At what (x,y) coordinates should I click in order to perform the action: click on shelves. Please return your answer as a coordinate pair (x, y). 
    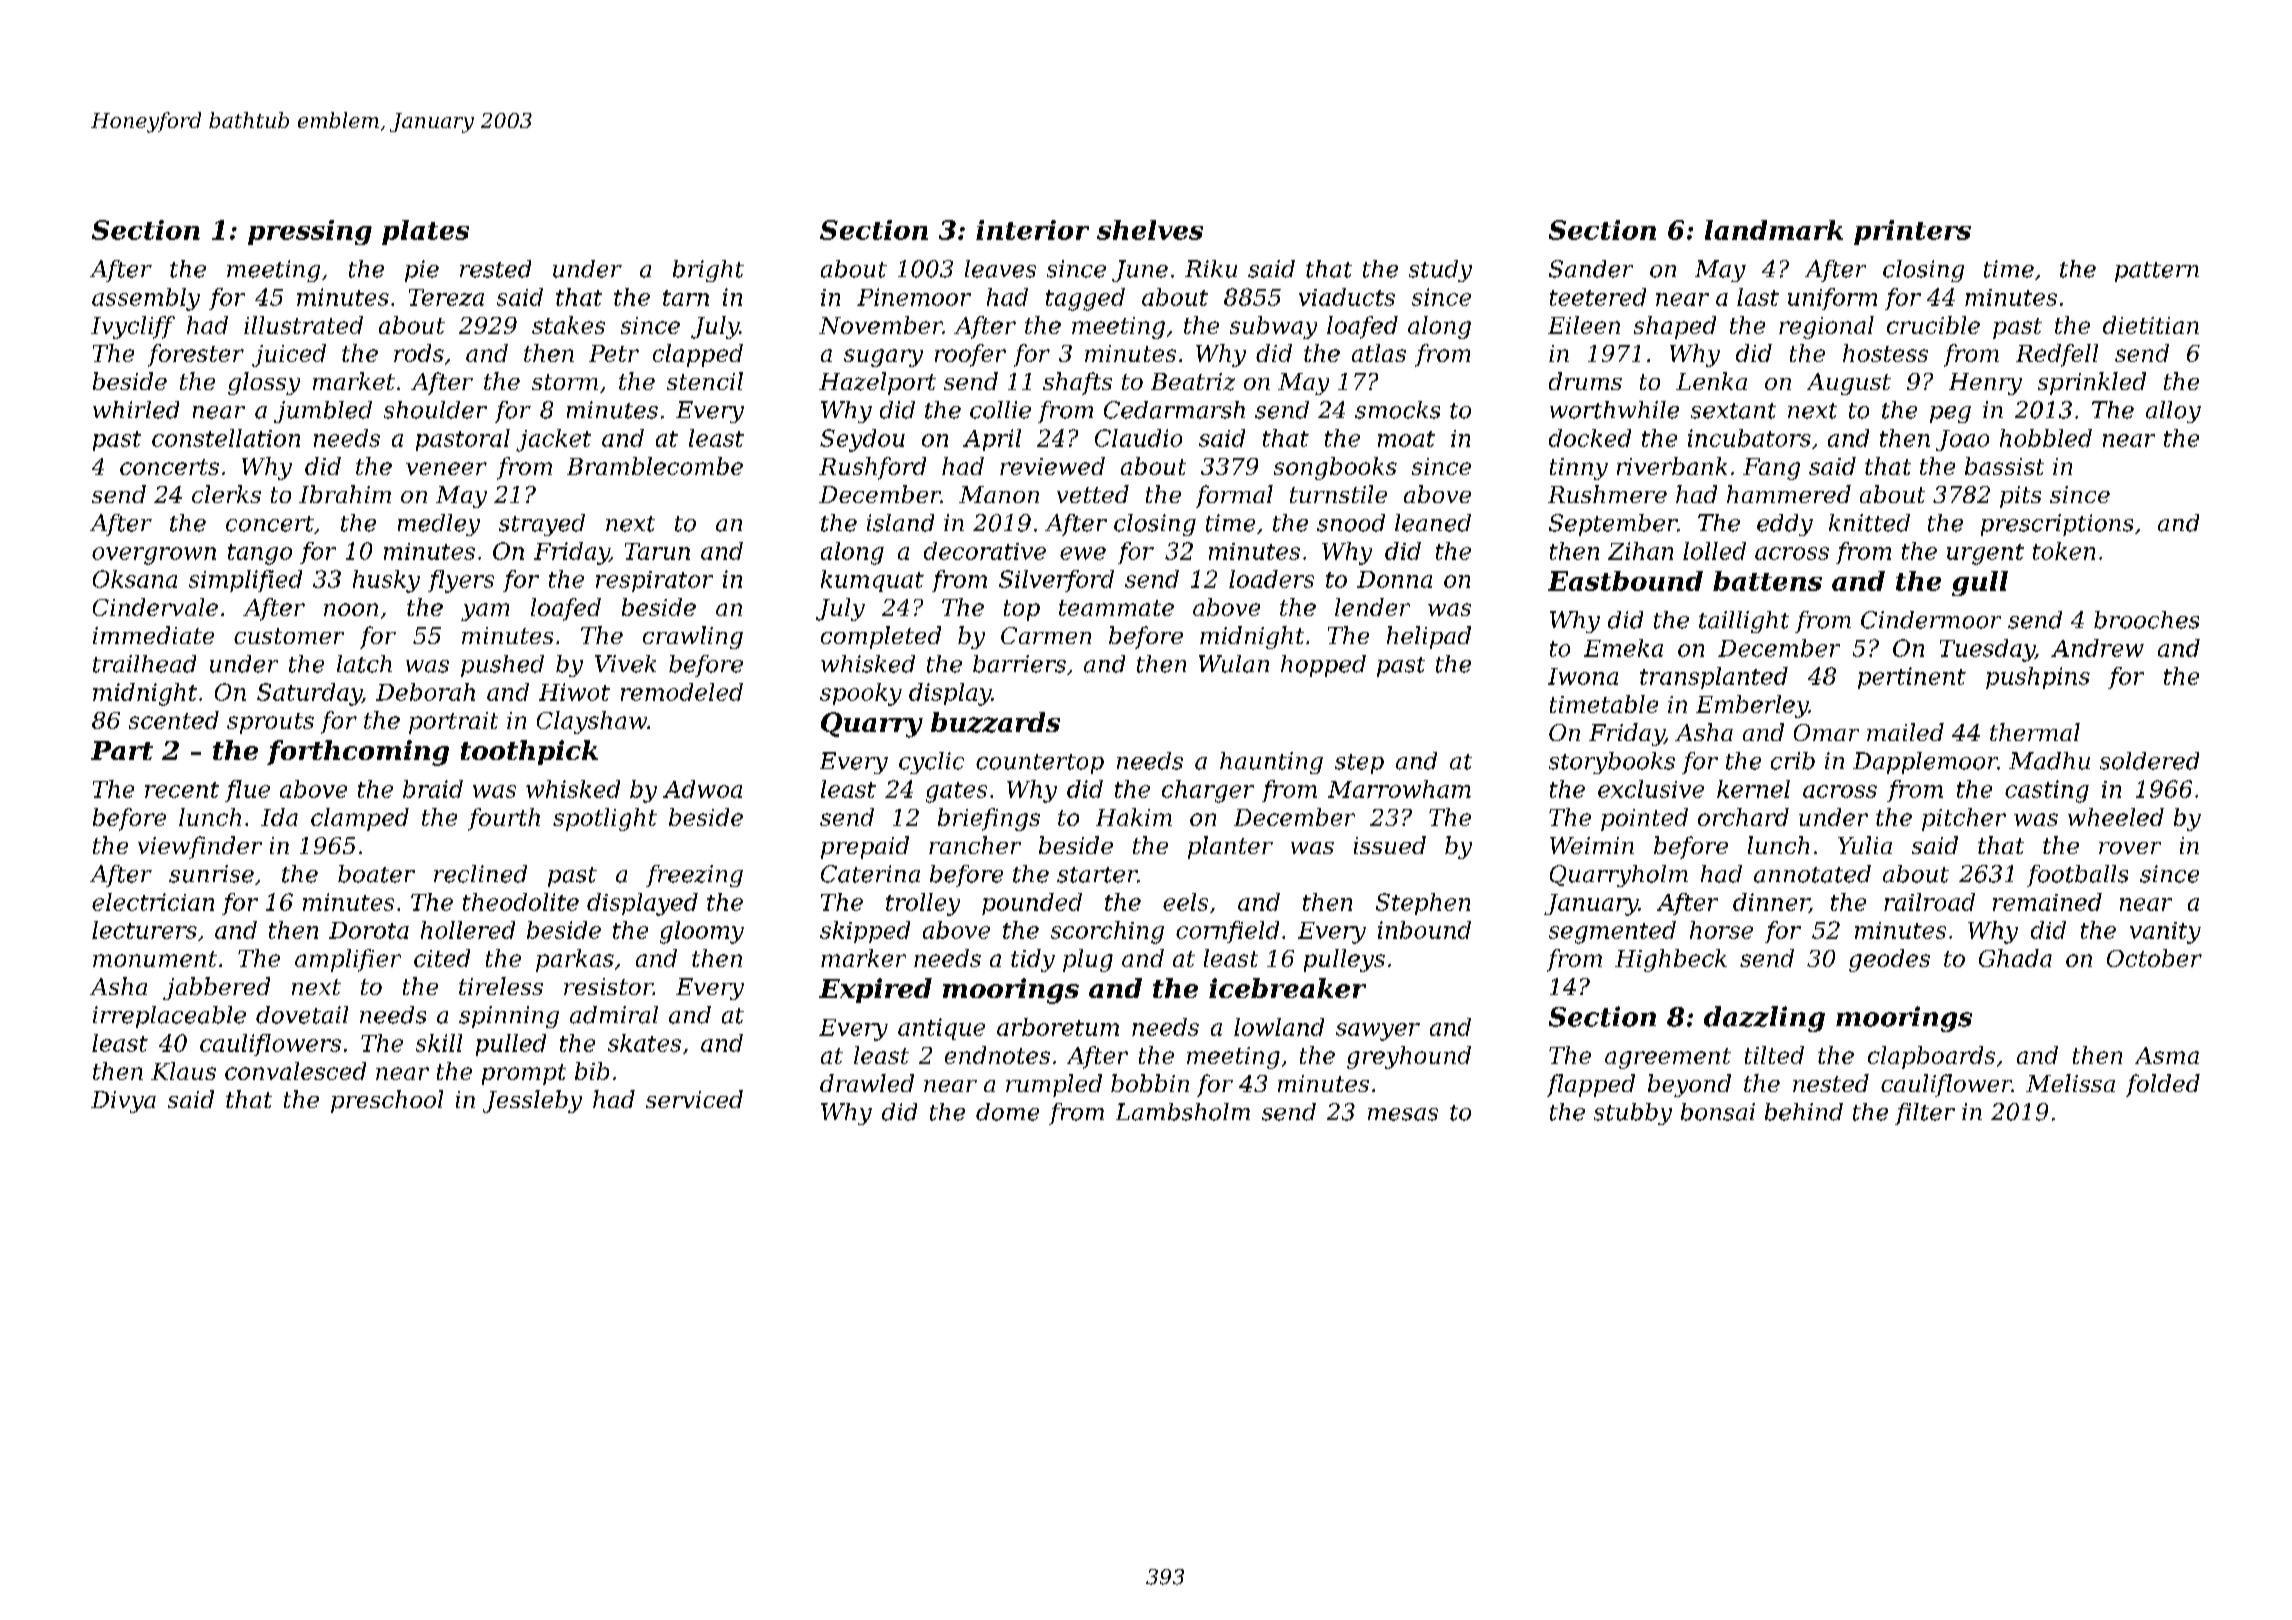
    Looking at the image, I should click on (1150, 230).
